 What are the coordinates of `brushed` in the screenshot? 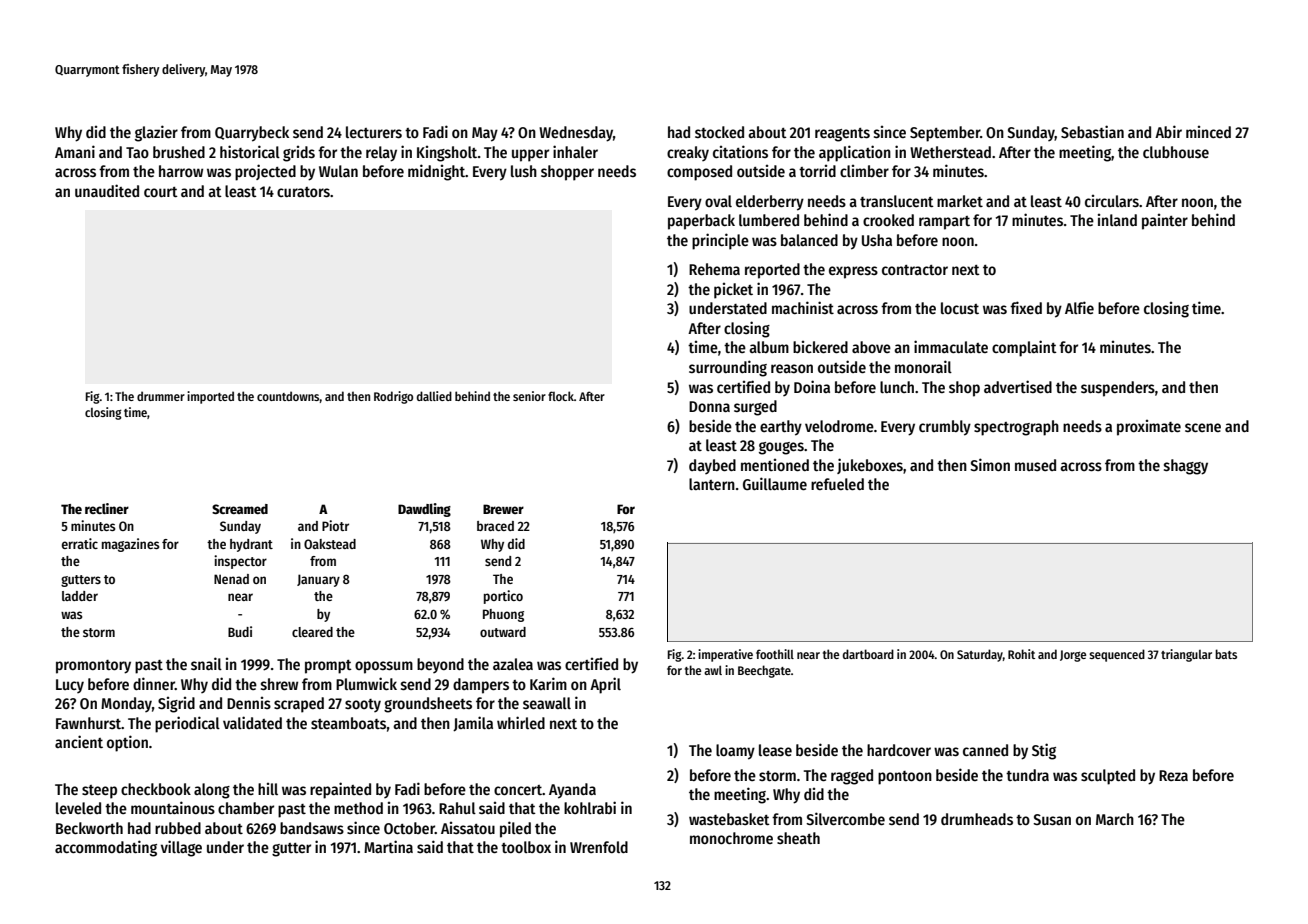 It's located at (179, 152).
